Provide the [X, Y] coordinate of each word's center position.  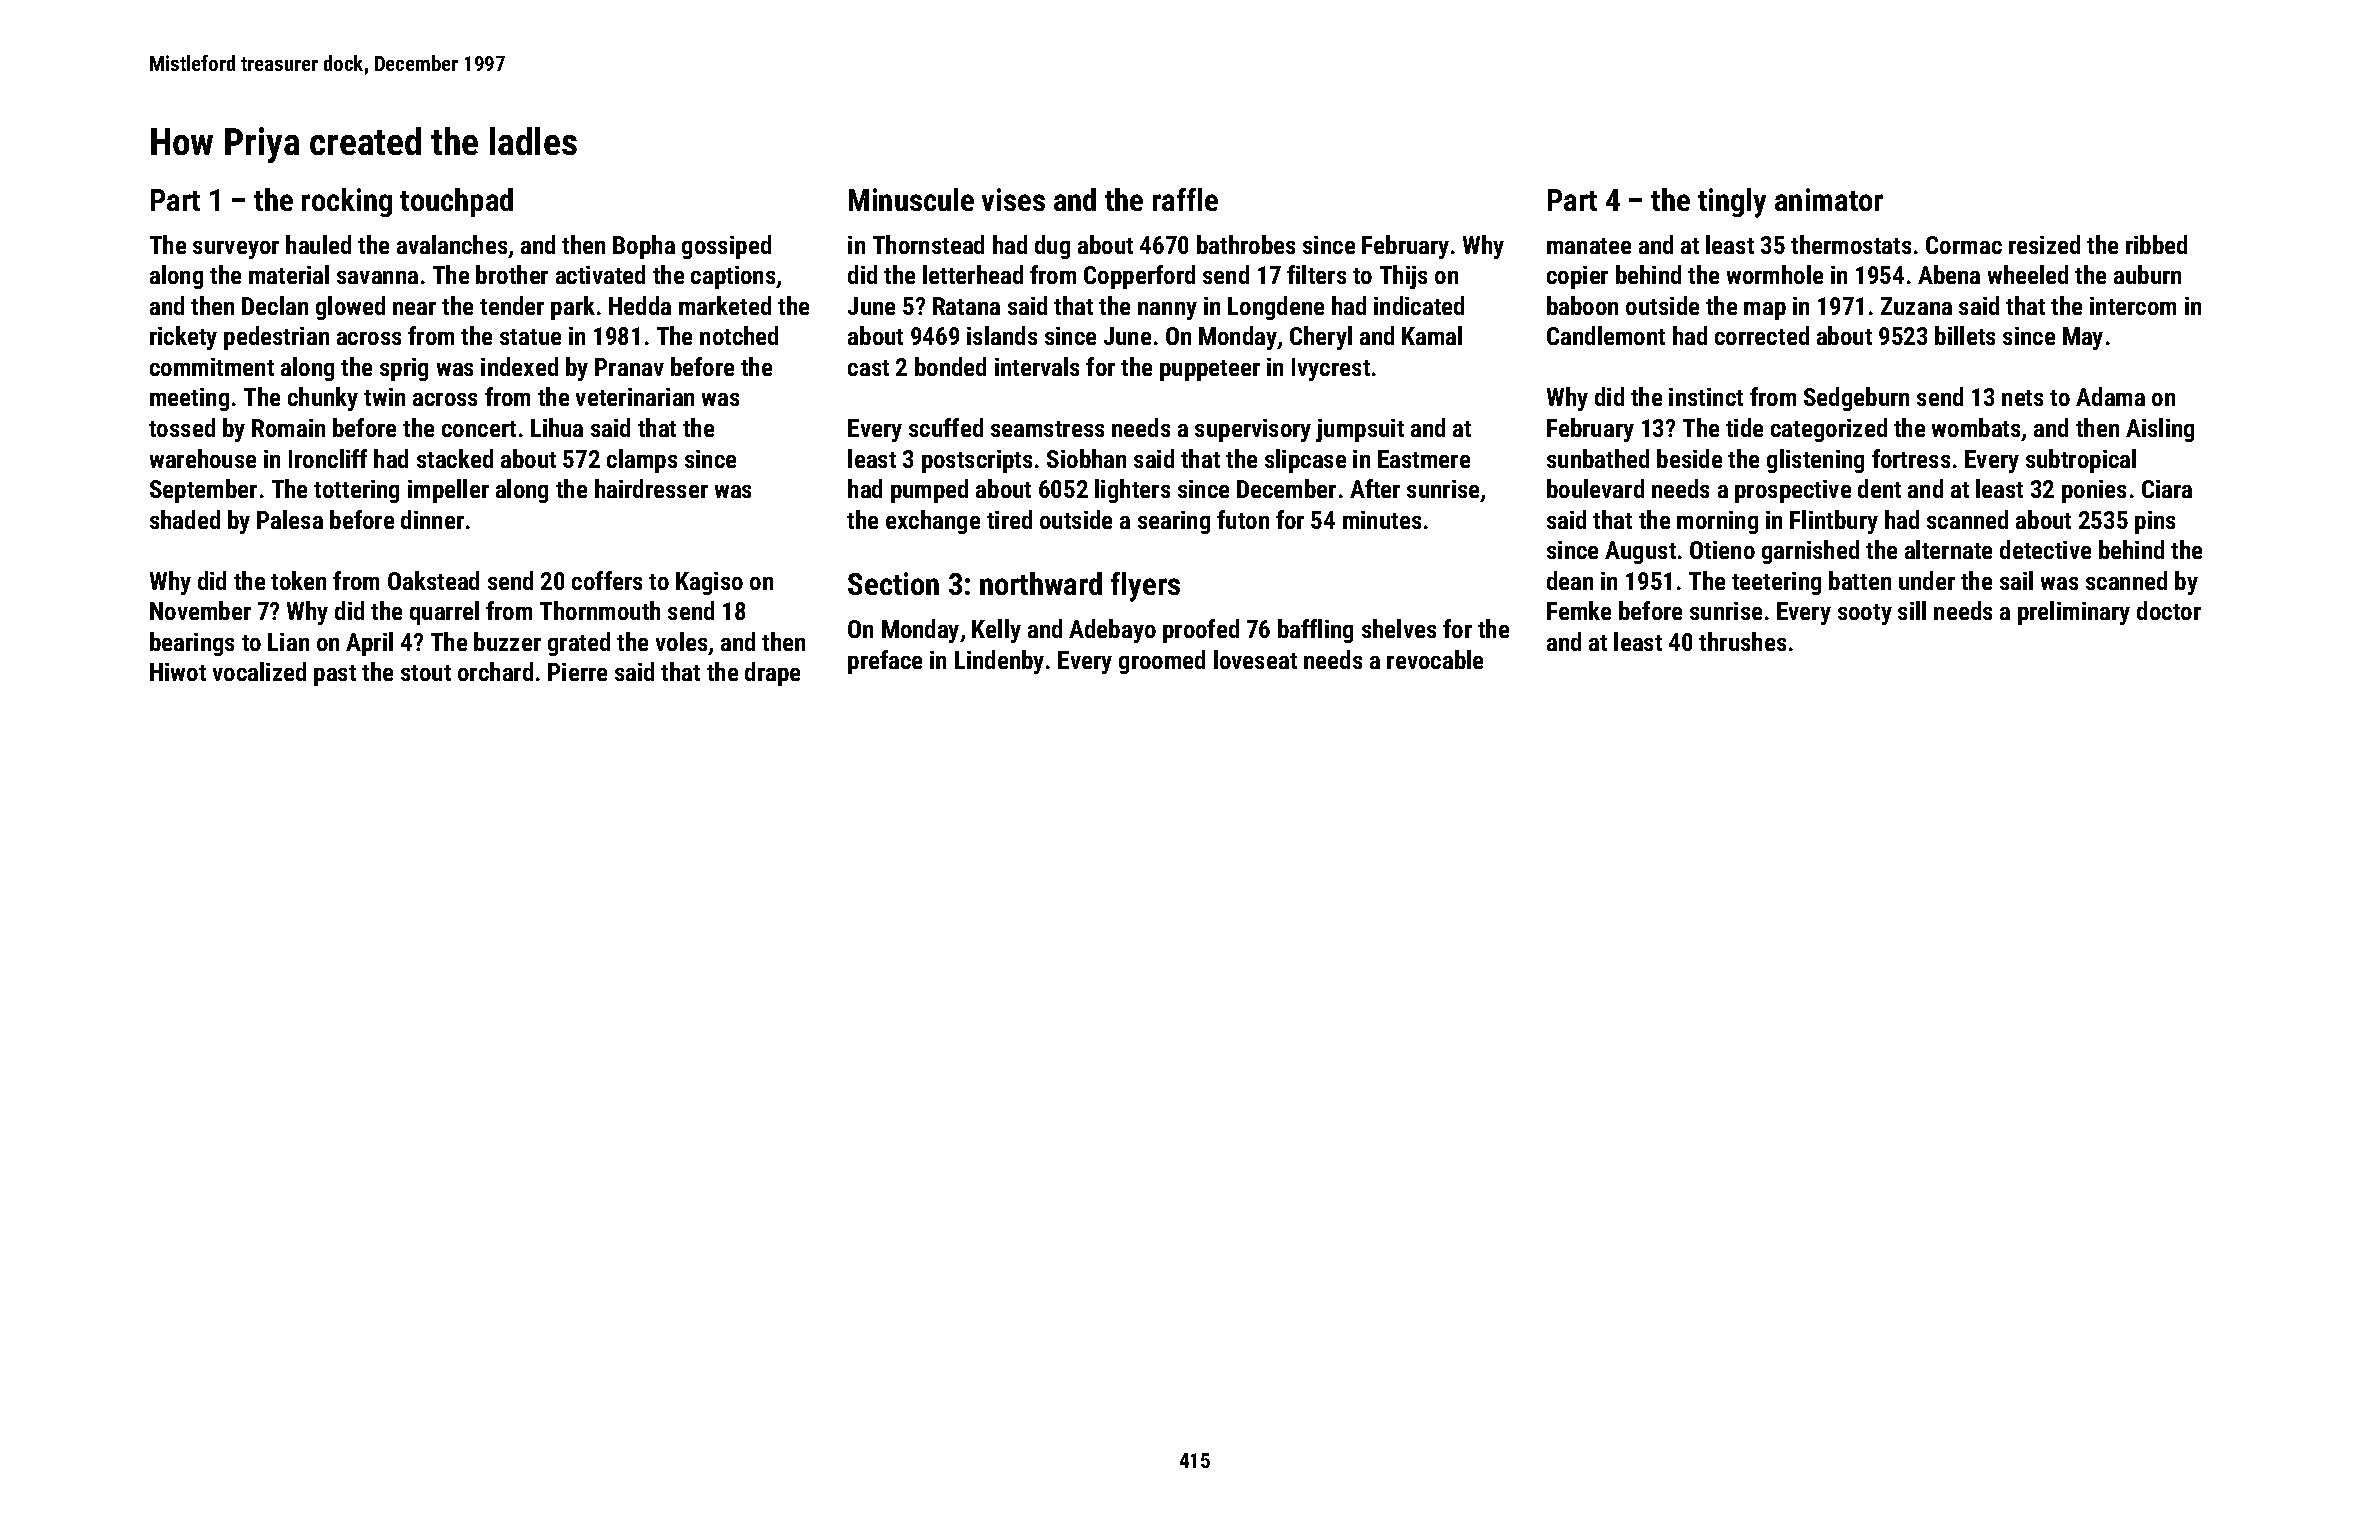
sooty [1865, 614]
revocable [1435, 659]
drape [772, 674]
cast [868, 368]
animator [1829, 199]
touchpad [456, 202]
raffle [1185, 199]
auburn [2147, 274]
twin [384, 397]
